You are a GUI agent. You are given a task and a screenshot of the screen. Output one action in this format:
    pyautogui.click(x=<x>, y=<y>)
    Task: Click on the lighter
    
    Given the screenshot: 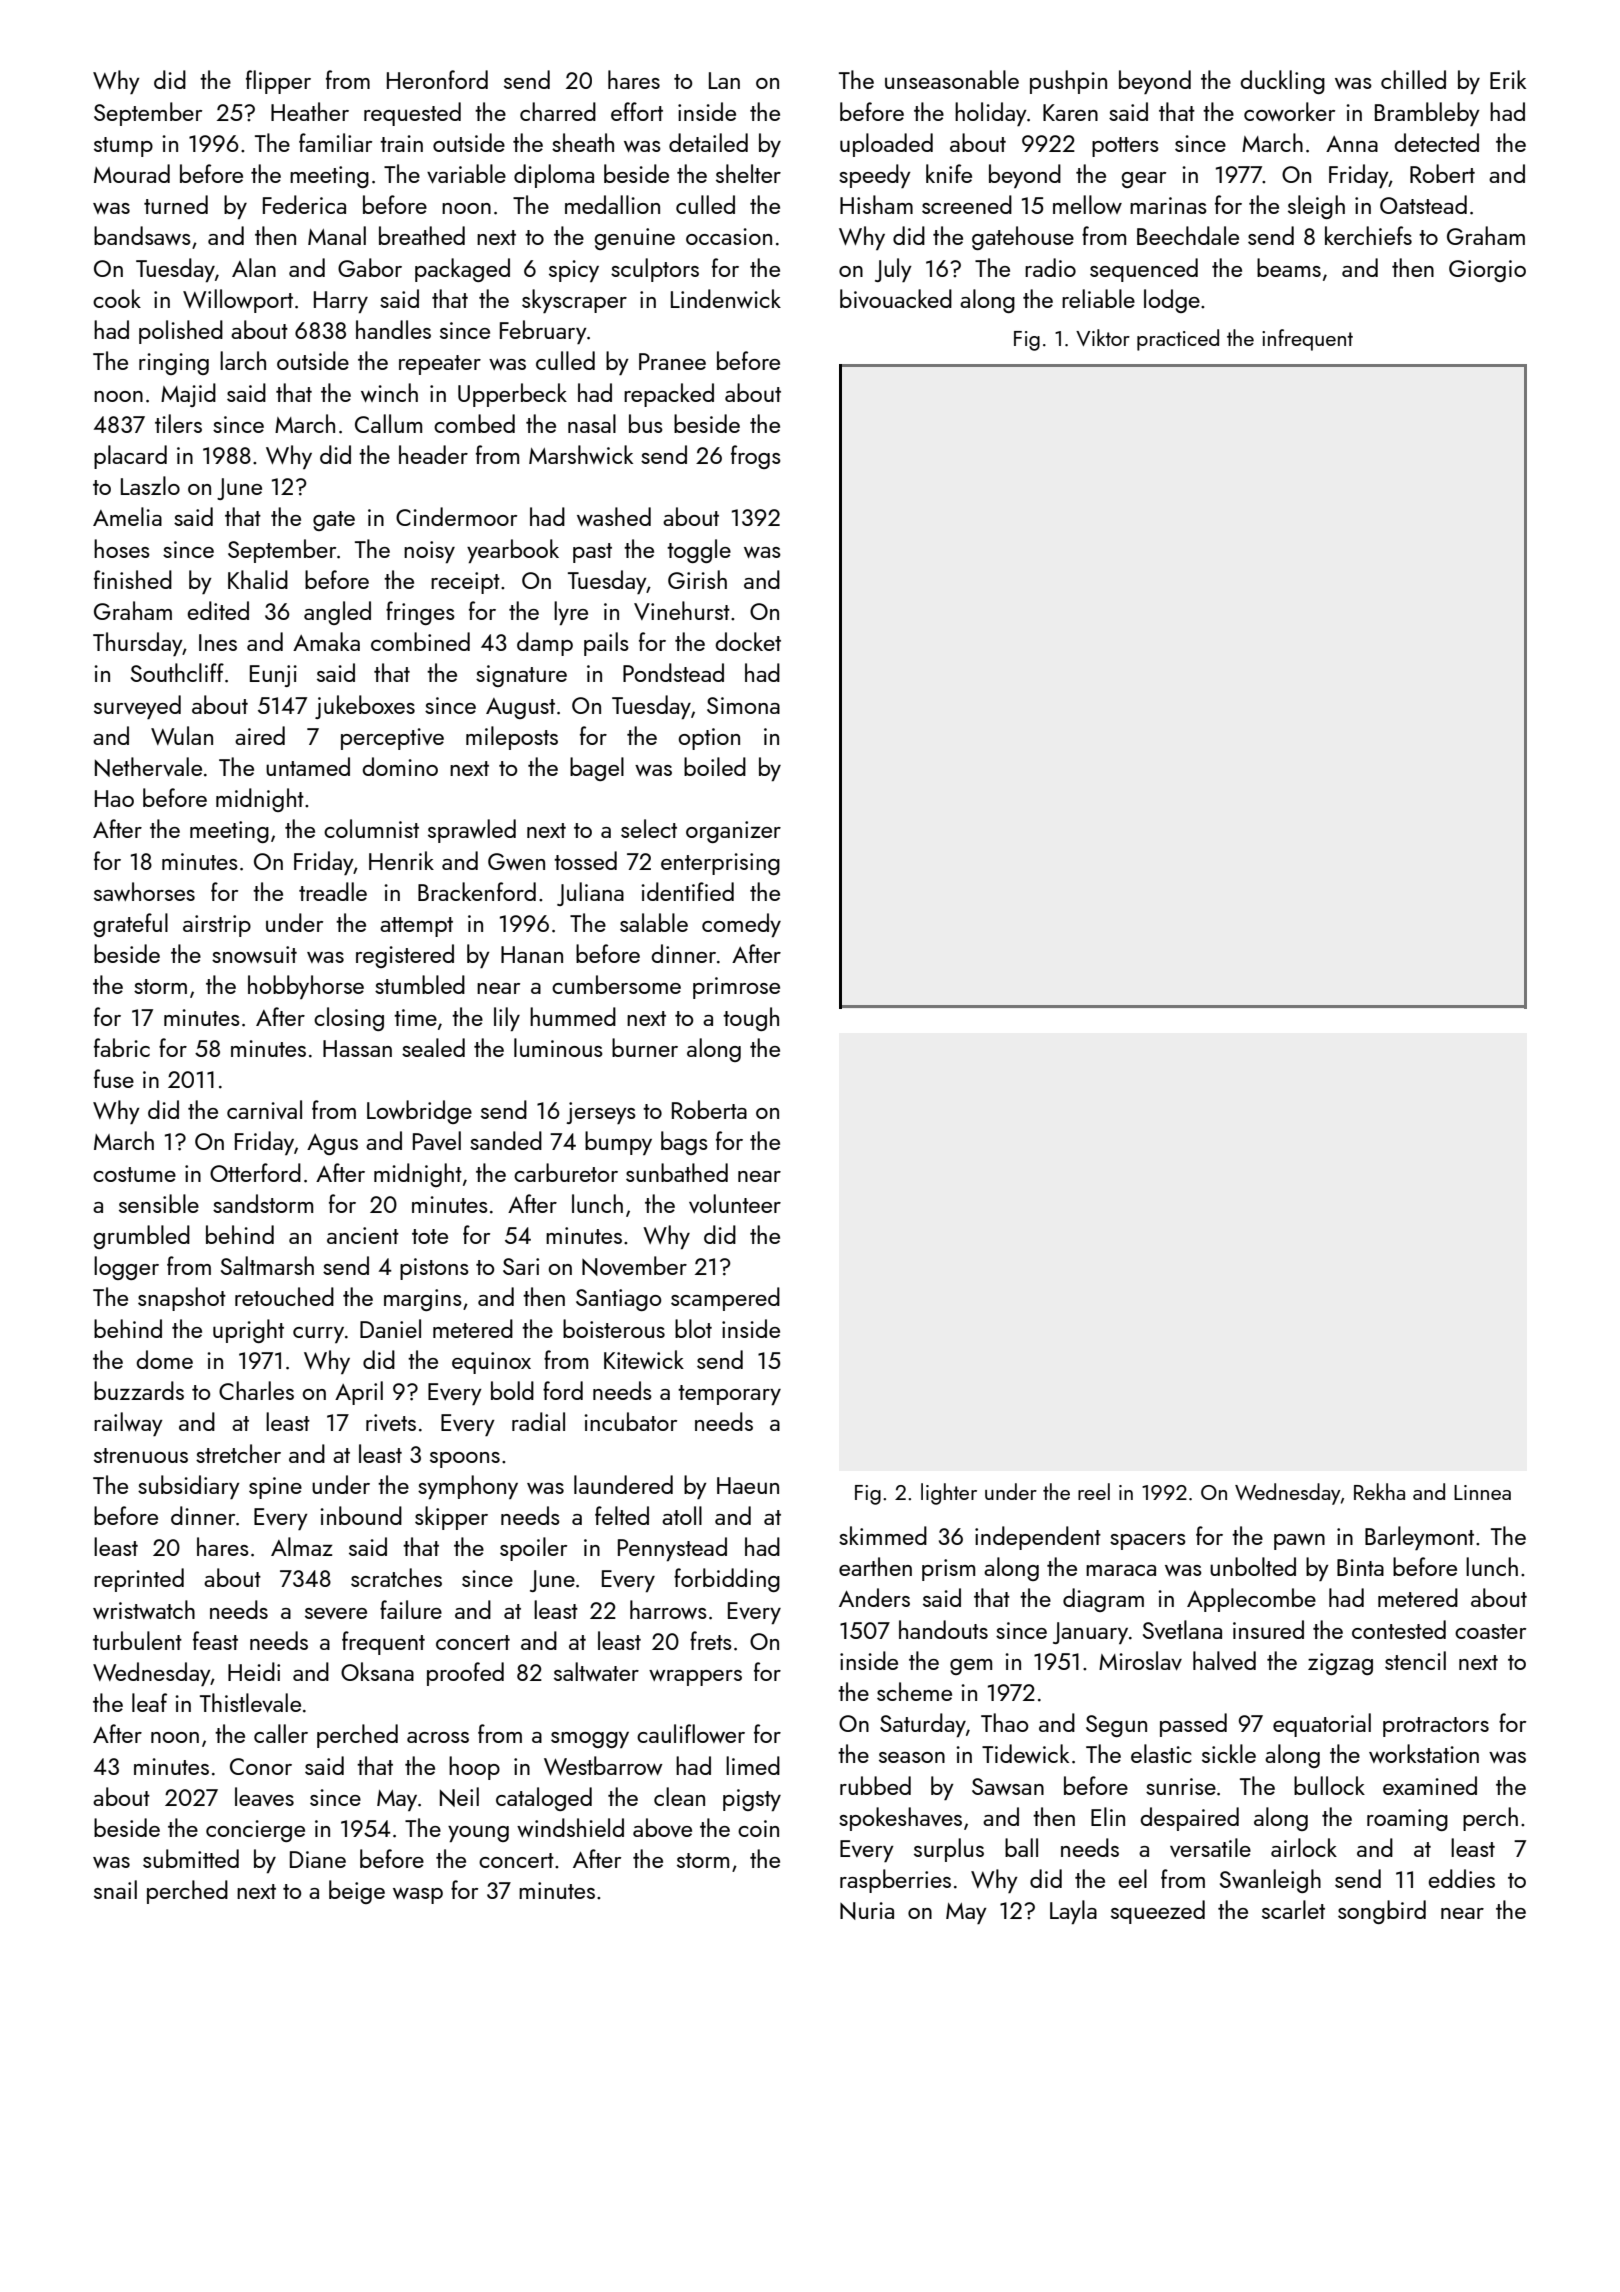 What is the action you would take?
    pyautogui.click(x=949, y=1494)
